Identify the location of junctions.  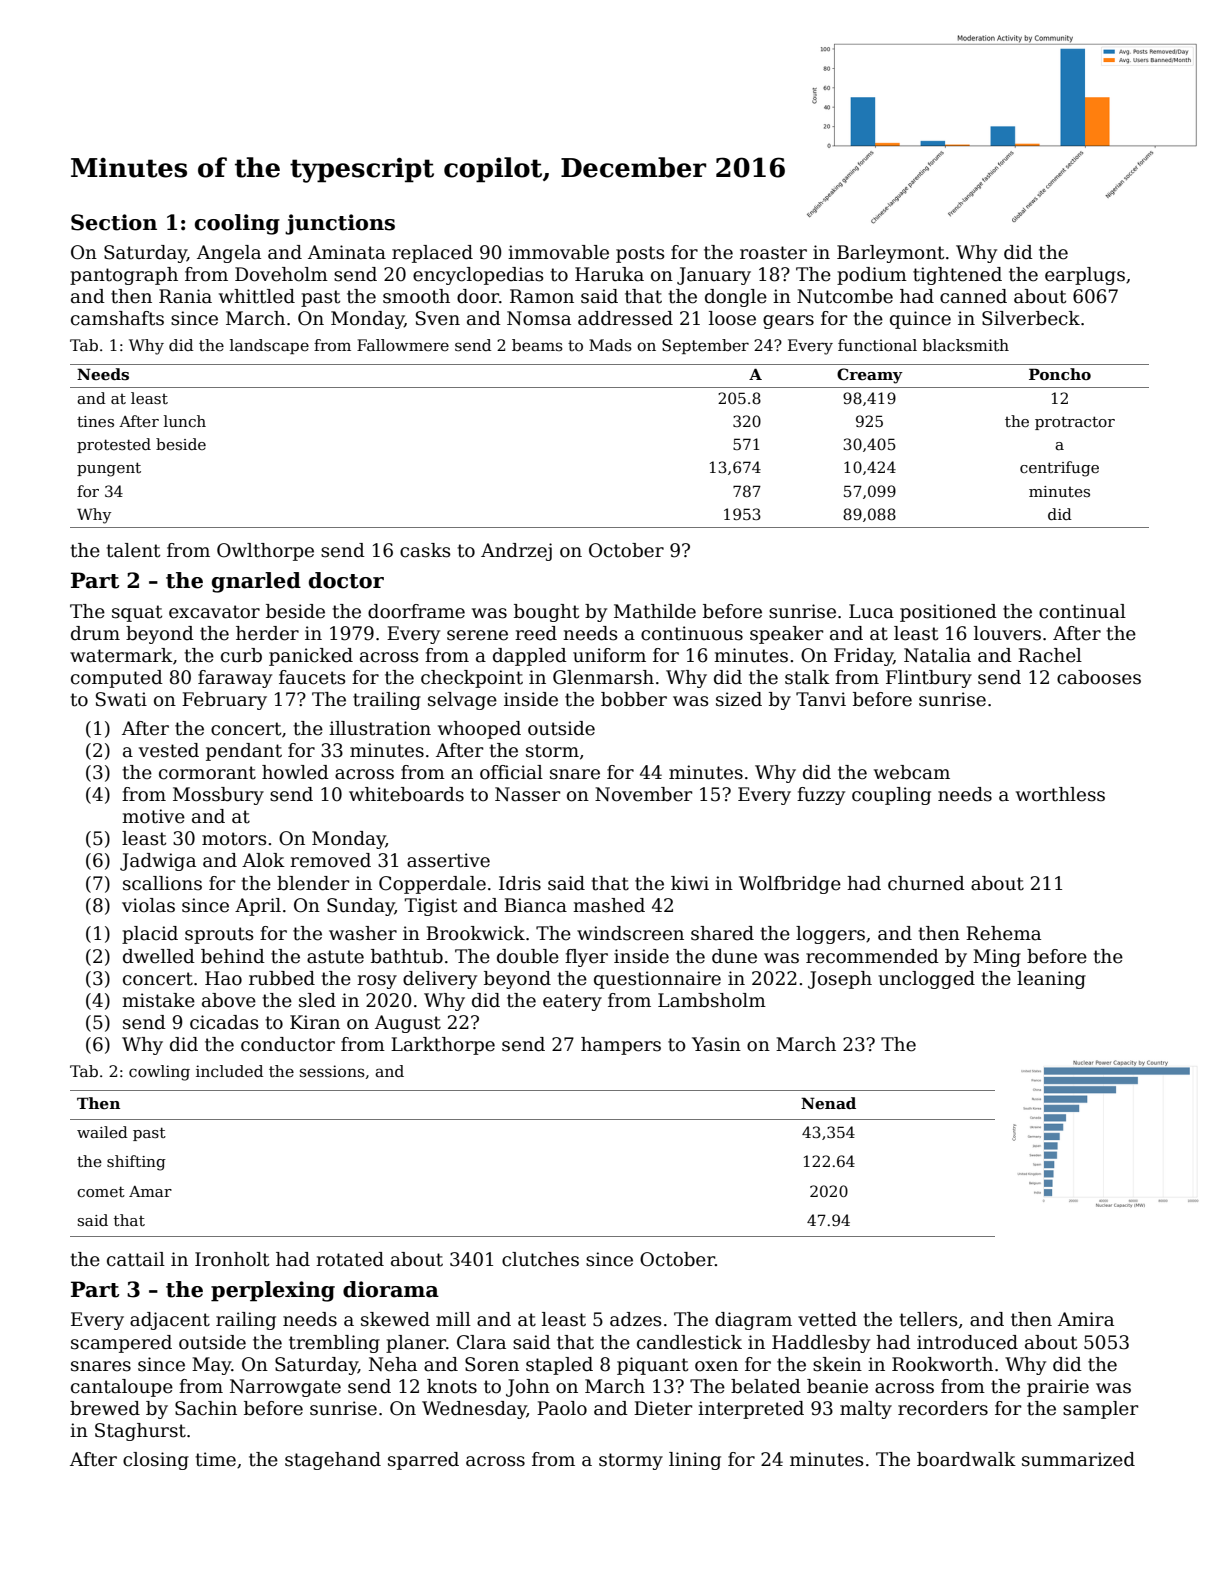
(340, 224).
